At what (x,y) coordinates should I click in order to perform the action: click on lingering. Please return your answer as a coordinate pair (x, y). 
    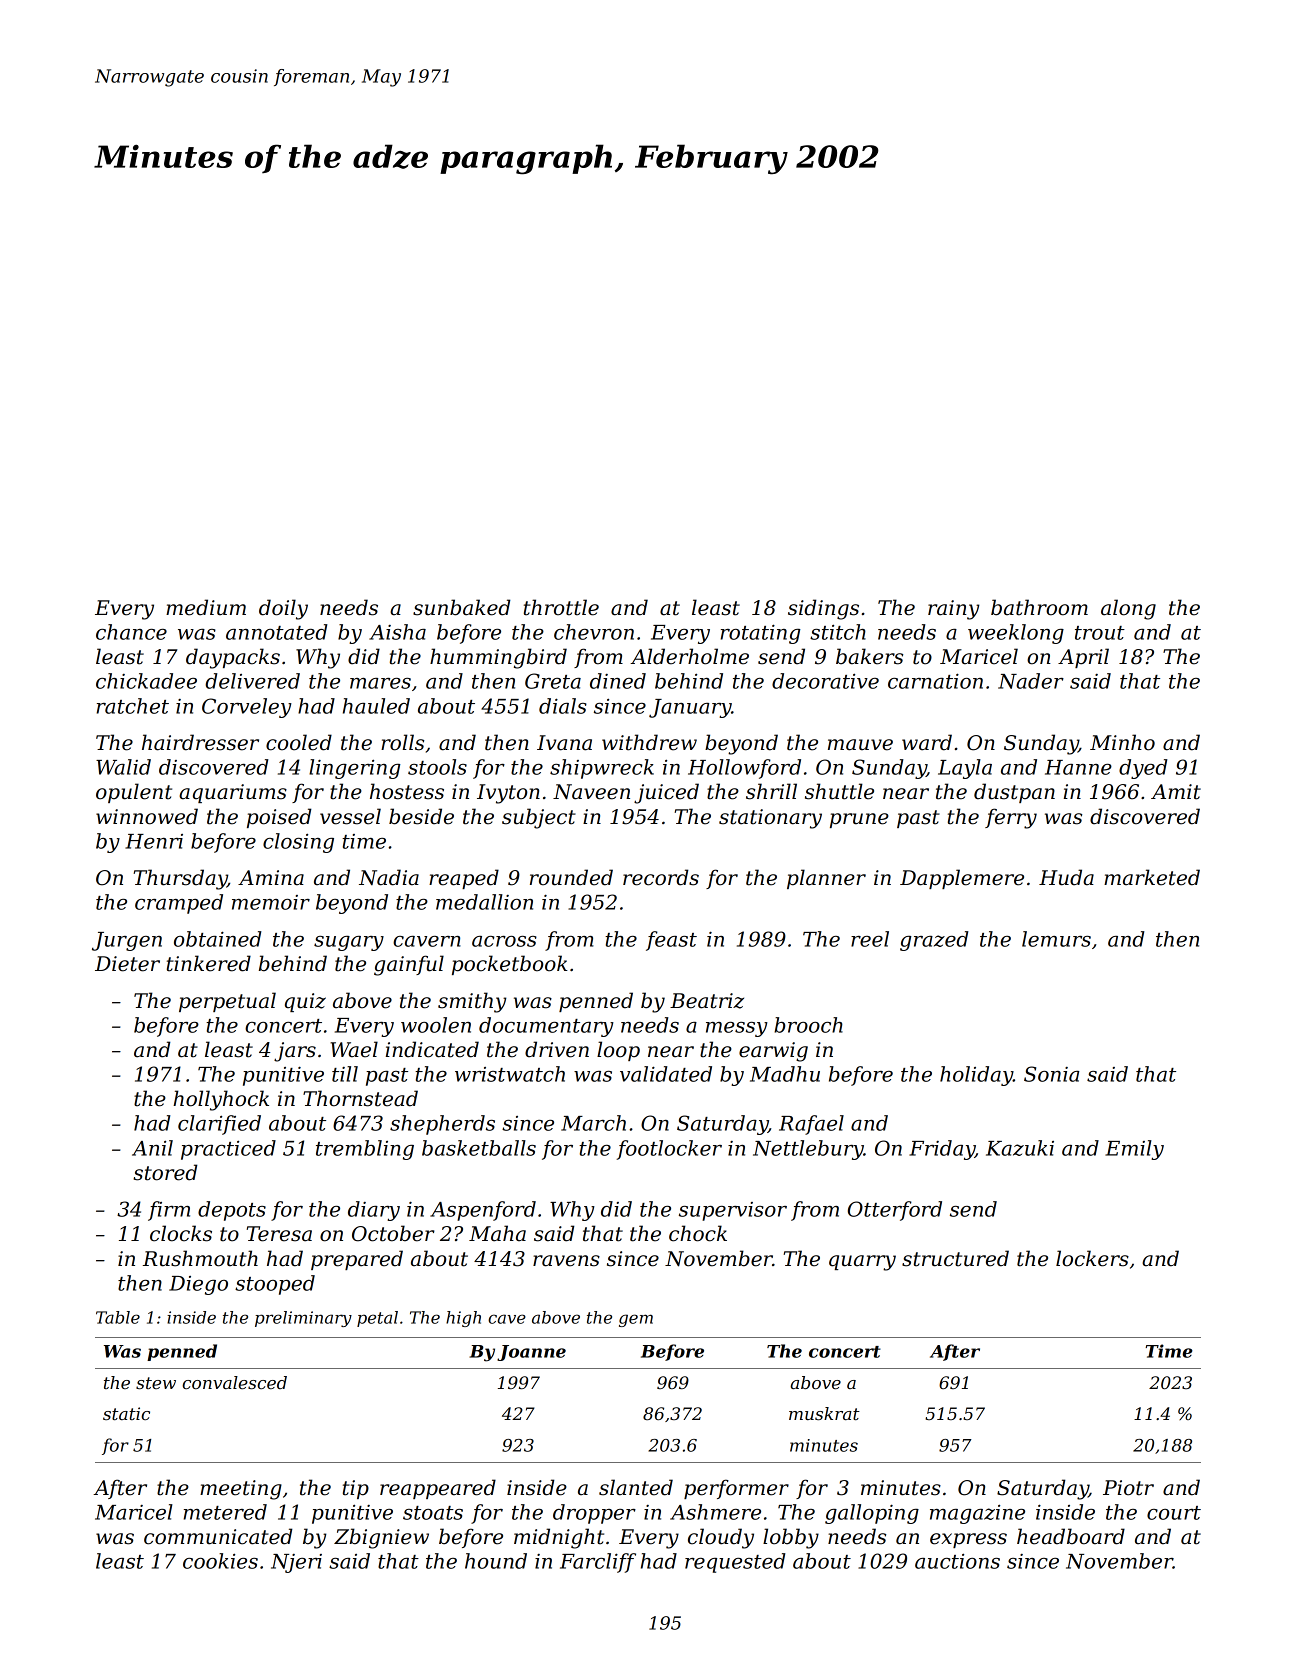
    Looking at the image, I should click on (355, 769).
